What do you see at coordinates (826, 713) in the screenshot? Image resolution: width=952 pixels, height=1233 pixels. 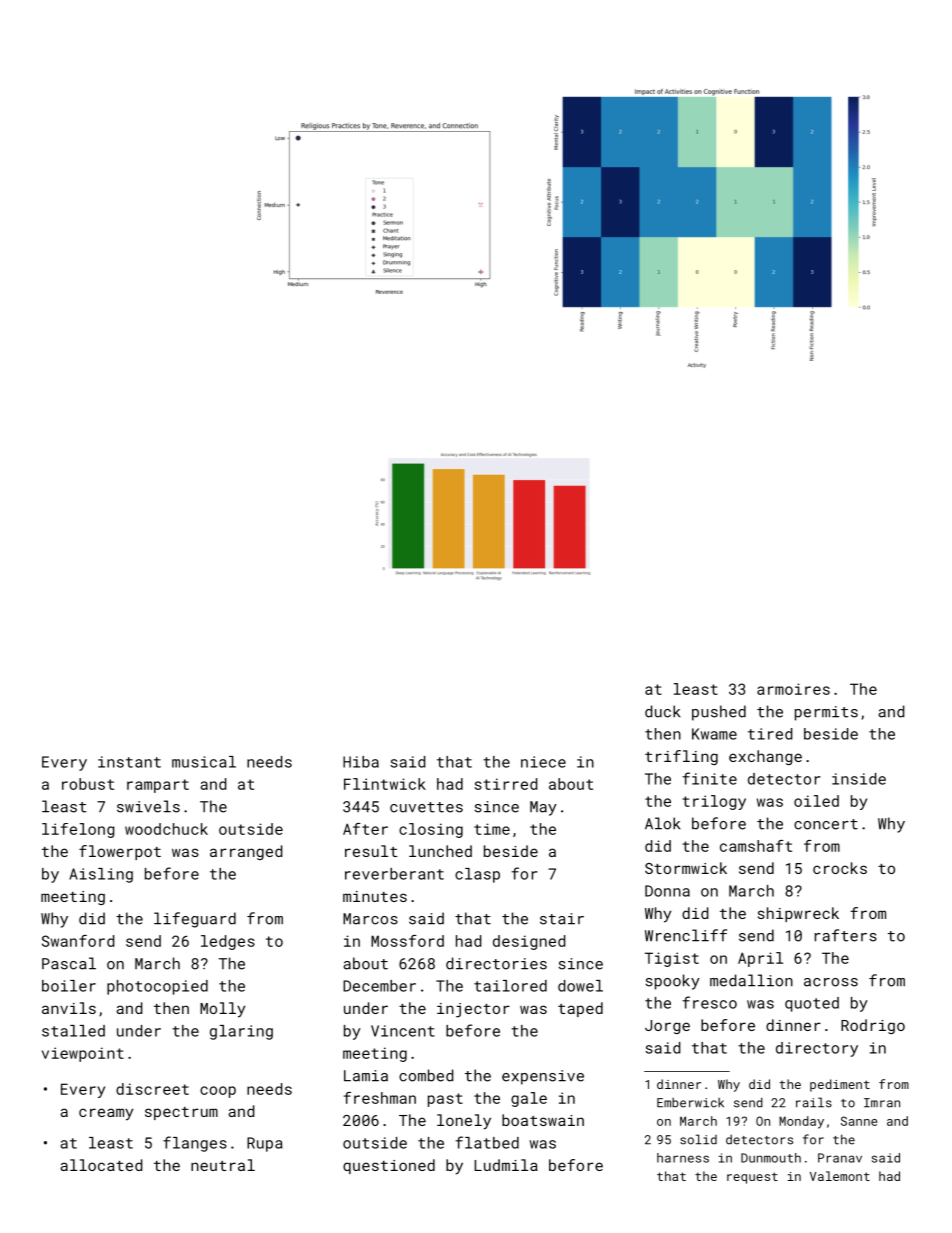 I see `permits` at bounding box center [826, 713].
